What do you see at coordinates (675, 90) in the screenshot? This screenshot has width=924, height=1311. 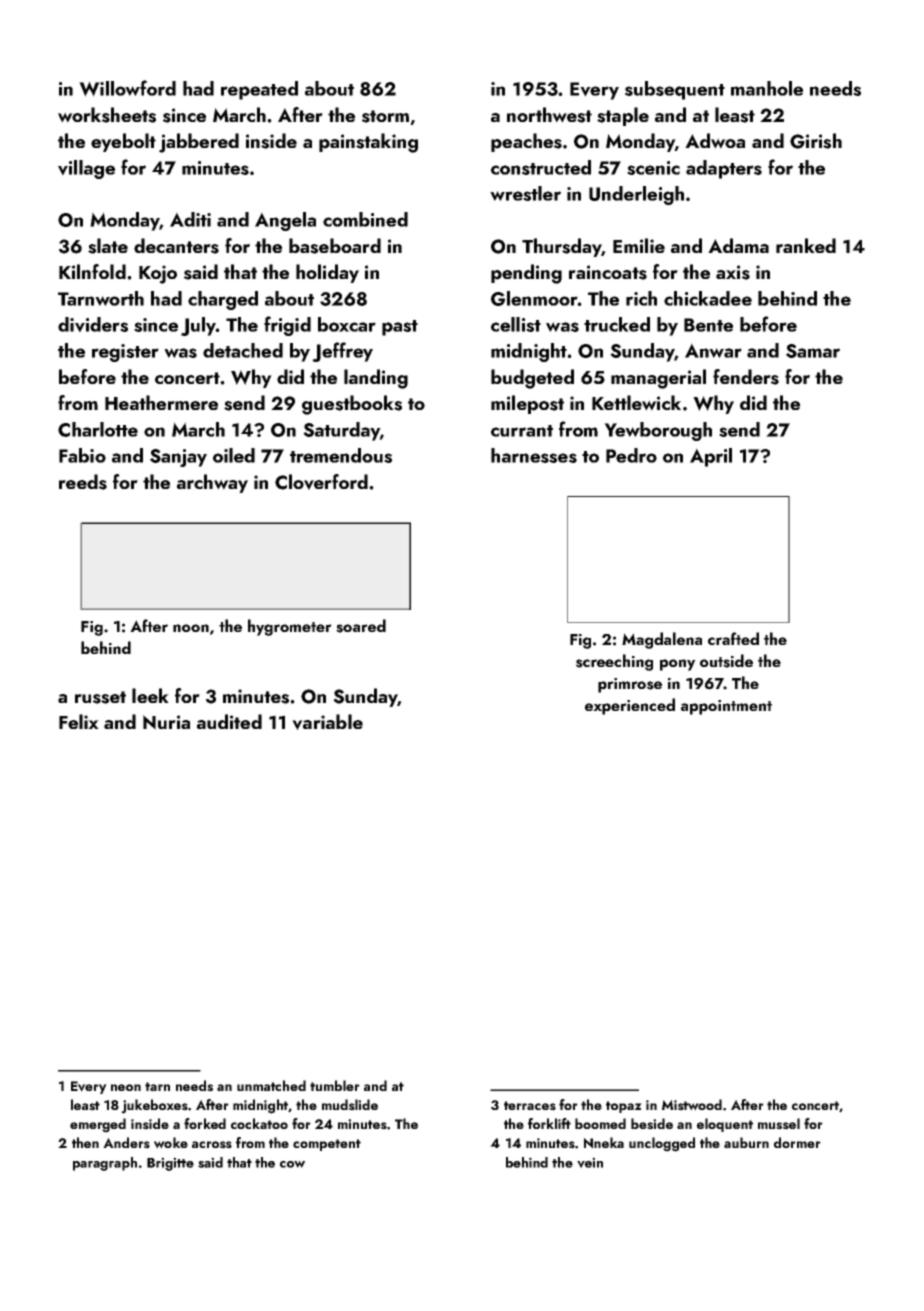 I see `subsequent` at bounding box center [675, 90].
